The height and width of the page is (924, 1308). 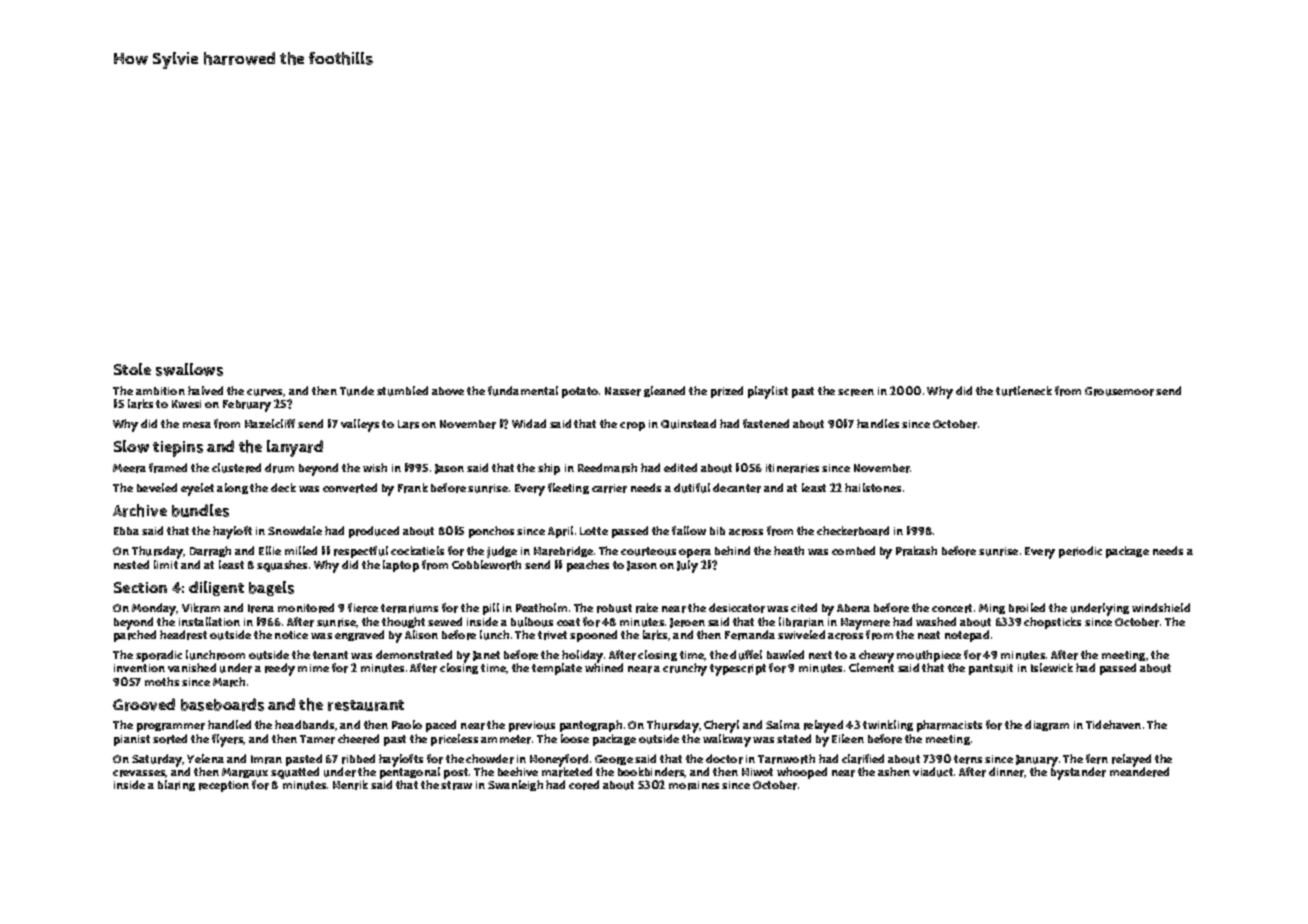 What do you see at coordinates (265, 393) in the page?
I see `curves` at bounding box center [265, 393].
